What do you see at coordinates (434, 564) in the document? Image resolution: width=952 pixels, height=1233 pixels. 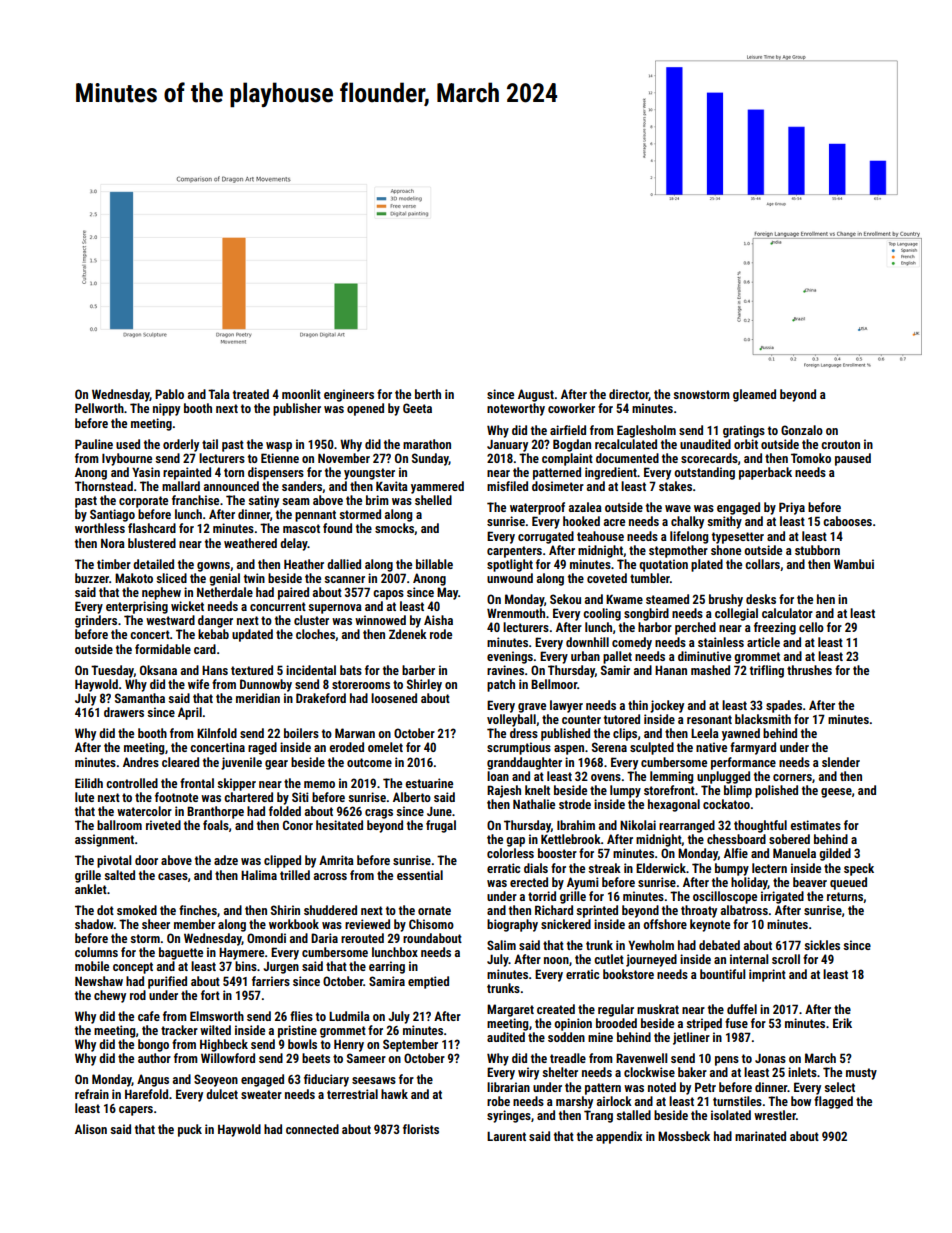 I see `billable` at bounding box center [434, 564].
